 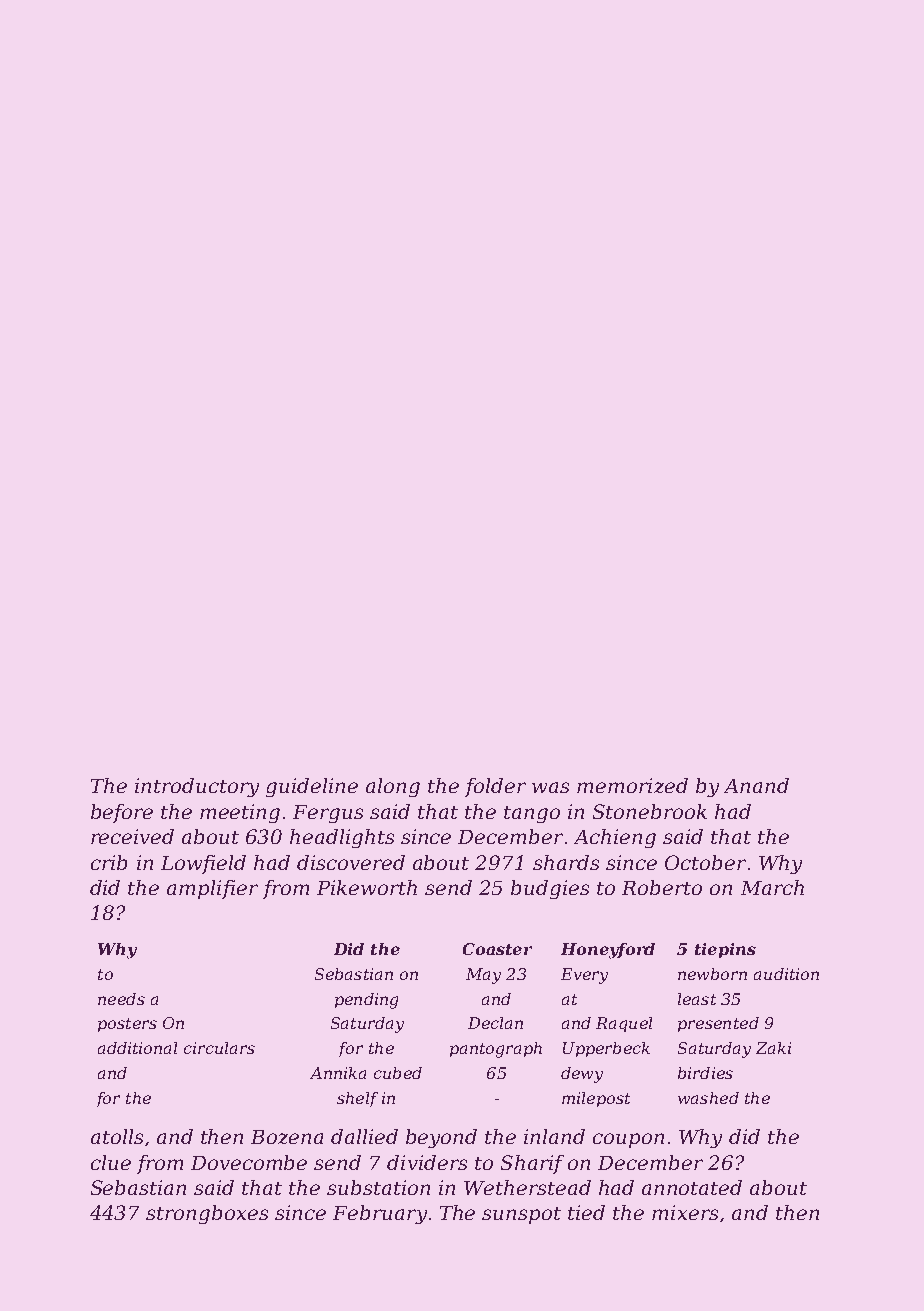 What do you see at coordinates (495, 787) in the screenshot?
I see `folder` at bounding box center [495, 787].
